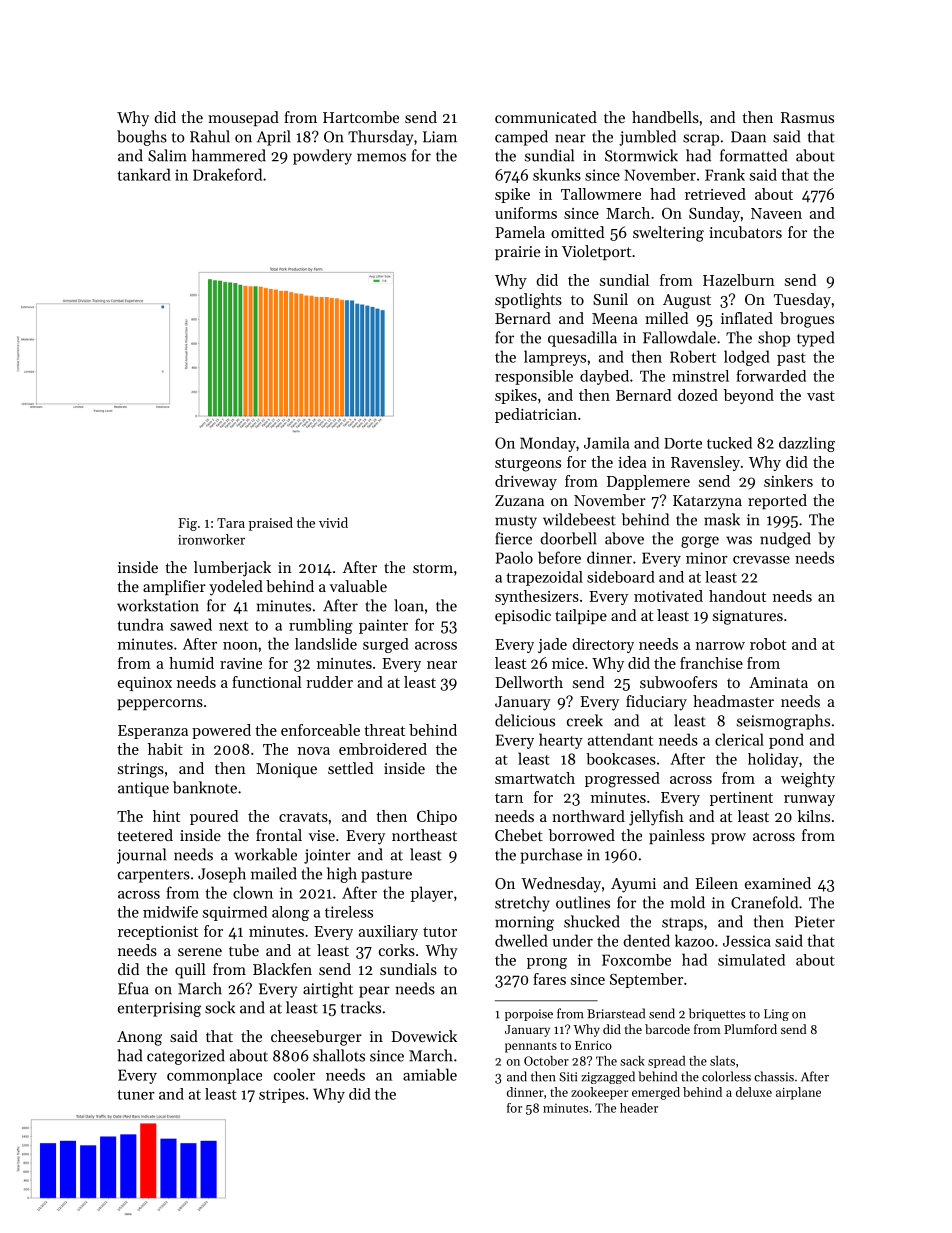  Describe the element at coordinates (282, 1095) in the screenshot. I see `stripes` at that location.
